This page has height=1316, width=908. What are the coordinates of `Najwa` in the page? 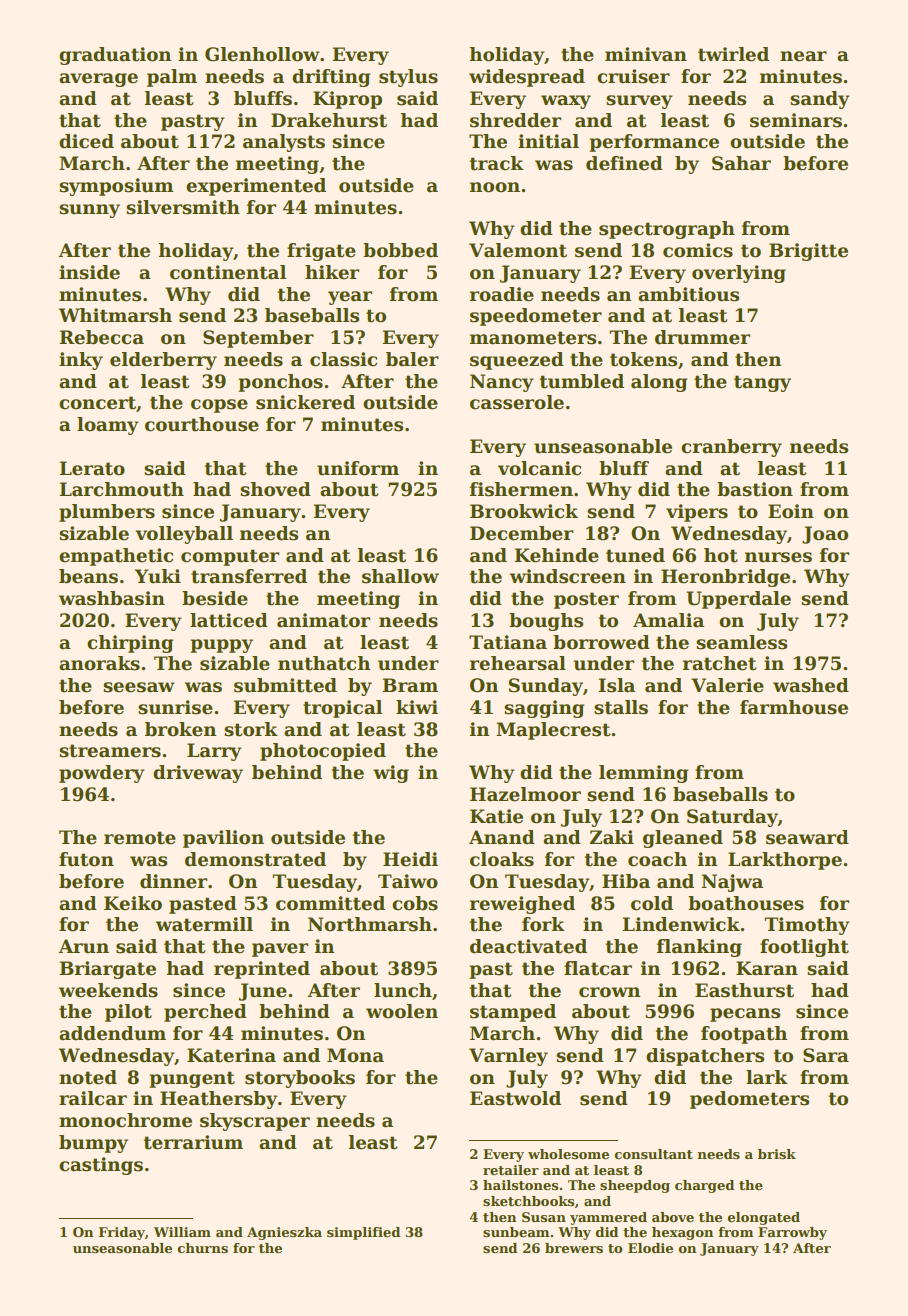 It's located at (732, 883).
